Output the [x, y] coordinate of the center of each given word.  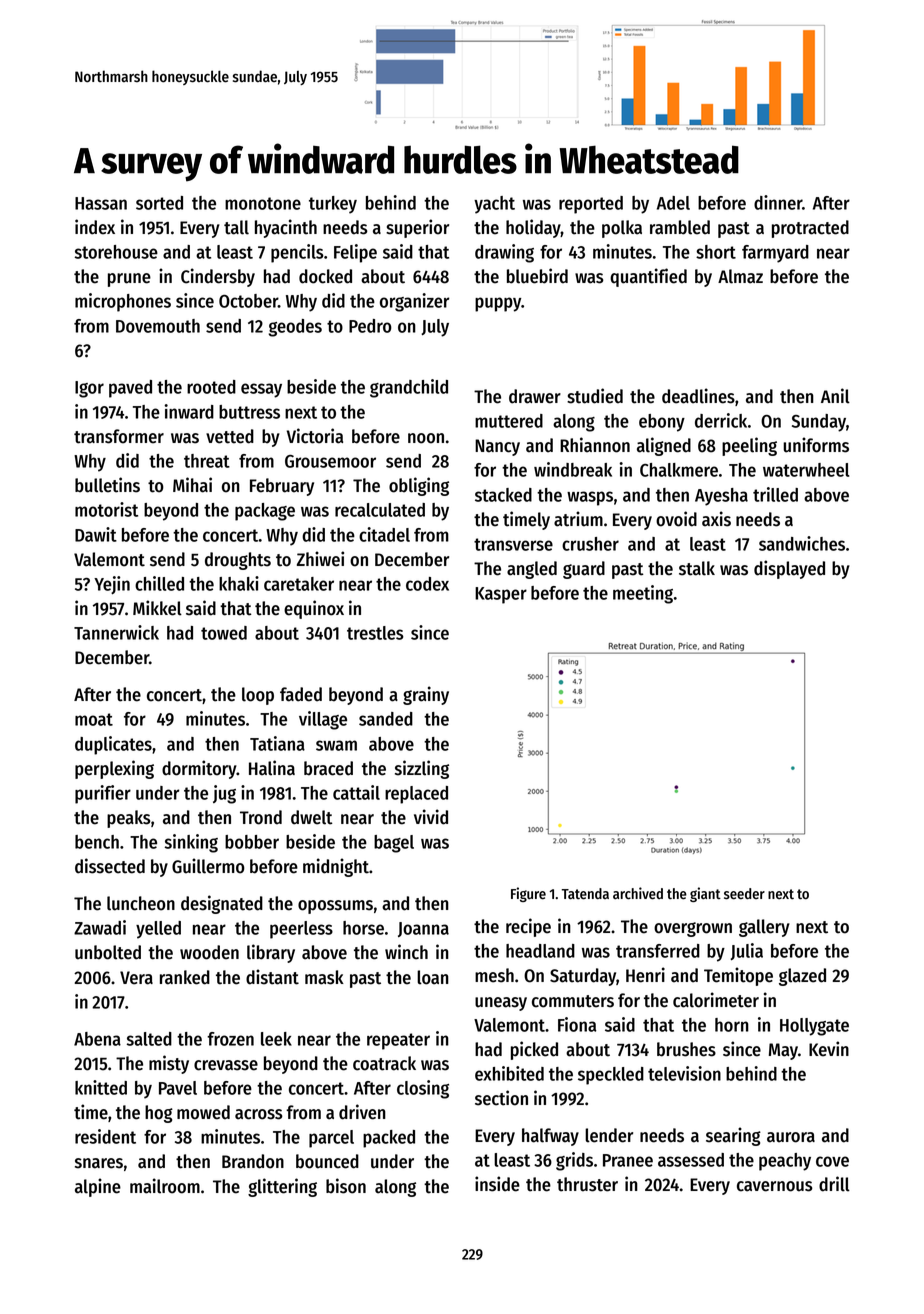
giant [705, 894]
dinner [778, 202]
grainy [426, 695]
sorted [159, 203]
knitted [101, 1087]
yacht [494, 205]
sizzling [422, 769]
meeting [643, 594]
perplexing [114, 769]
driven [362, 1112]
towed [224, 633]
